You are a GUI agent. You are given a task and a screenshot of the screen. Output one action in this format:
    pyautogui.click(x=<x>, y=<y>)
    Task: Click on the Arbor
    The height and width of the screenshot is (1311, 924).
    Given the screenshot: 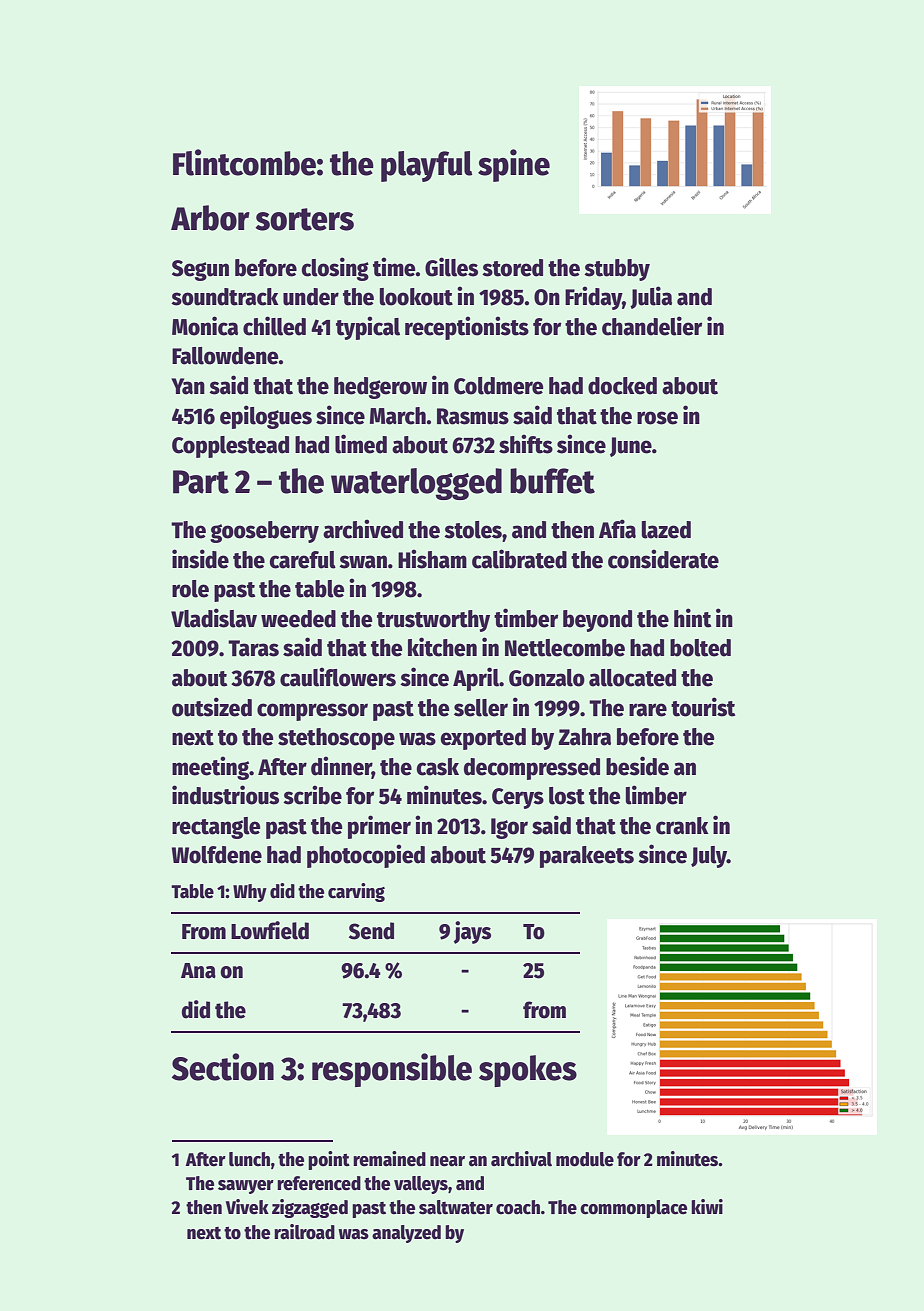 What is the action you would take?
    pyautogui.click(x=210, y=218)
